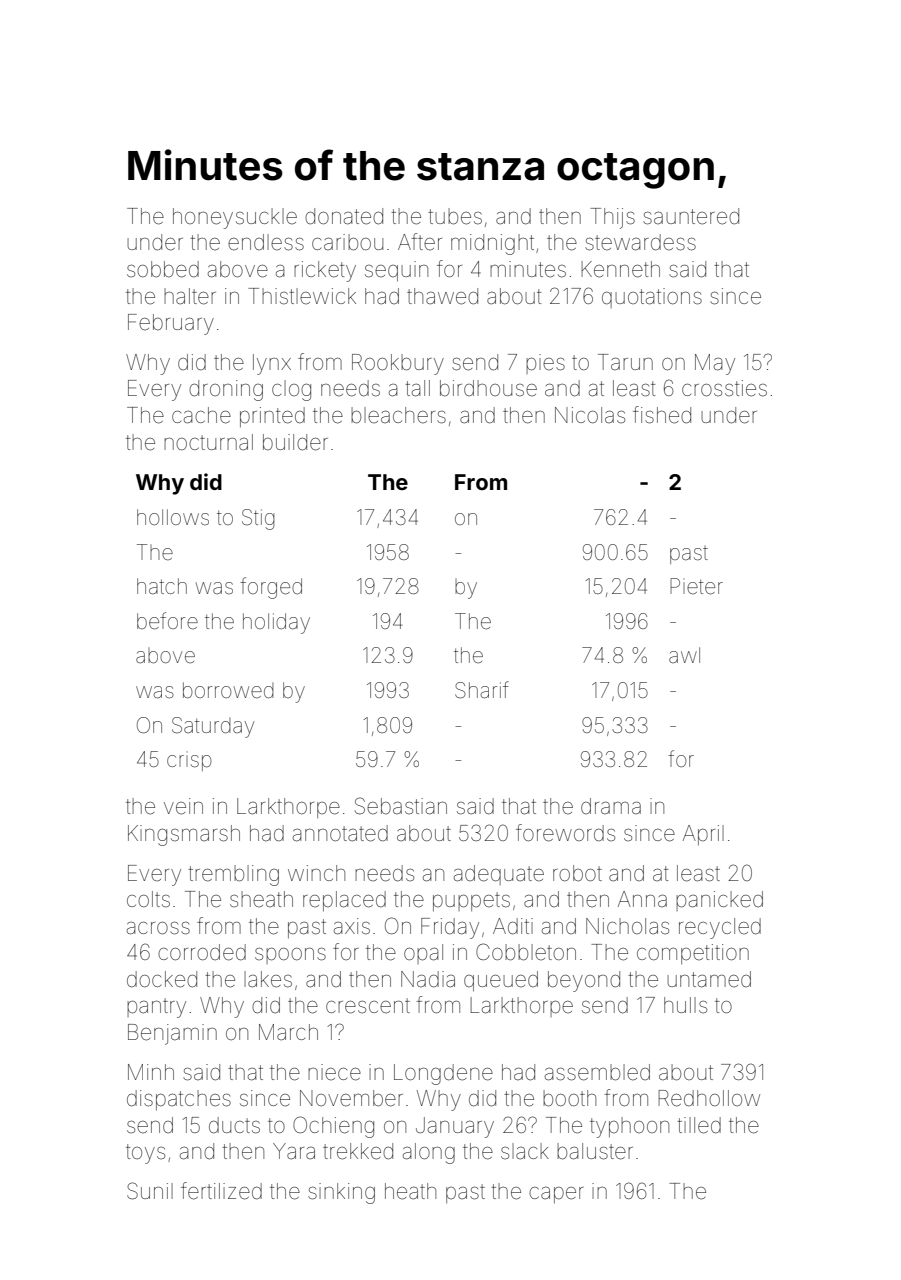 This image has width=901, height=1280. I want to click on axis, so click(352, 926).
